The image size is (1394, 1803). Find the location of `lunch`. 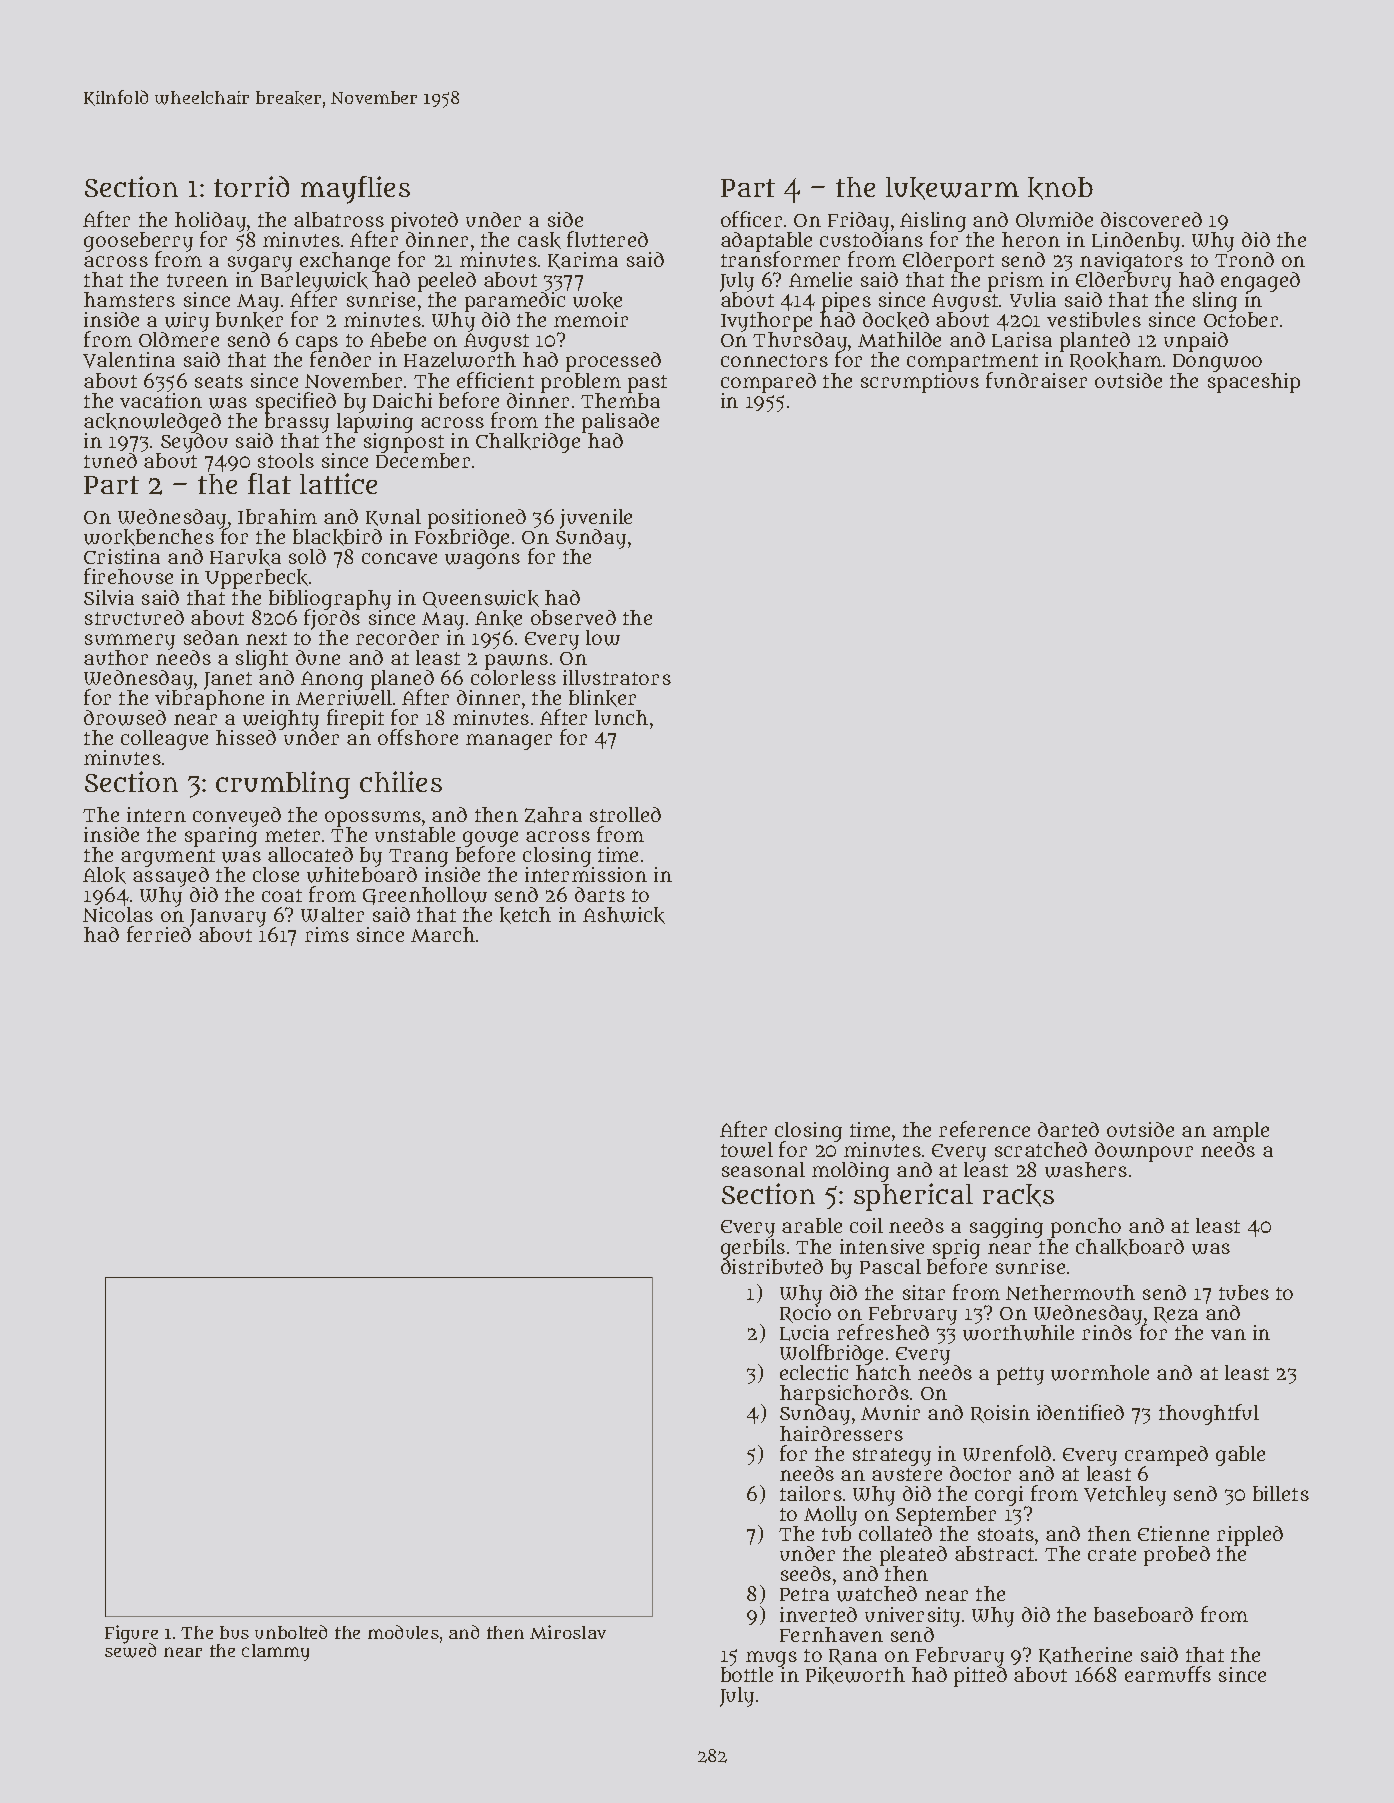

lunch is located at coordinates (621, 717).
